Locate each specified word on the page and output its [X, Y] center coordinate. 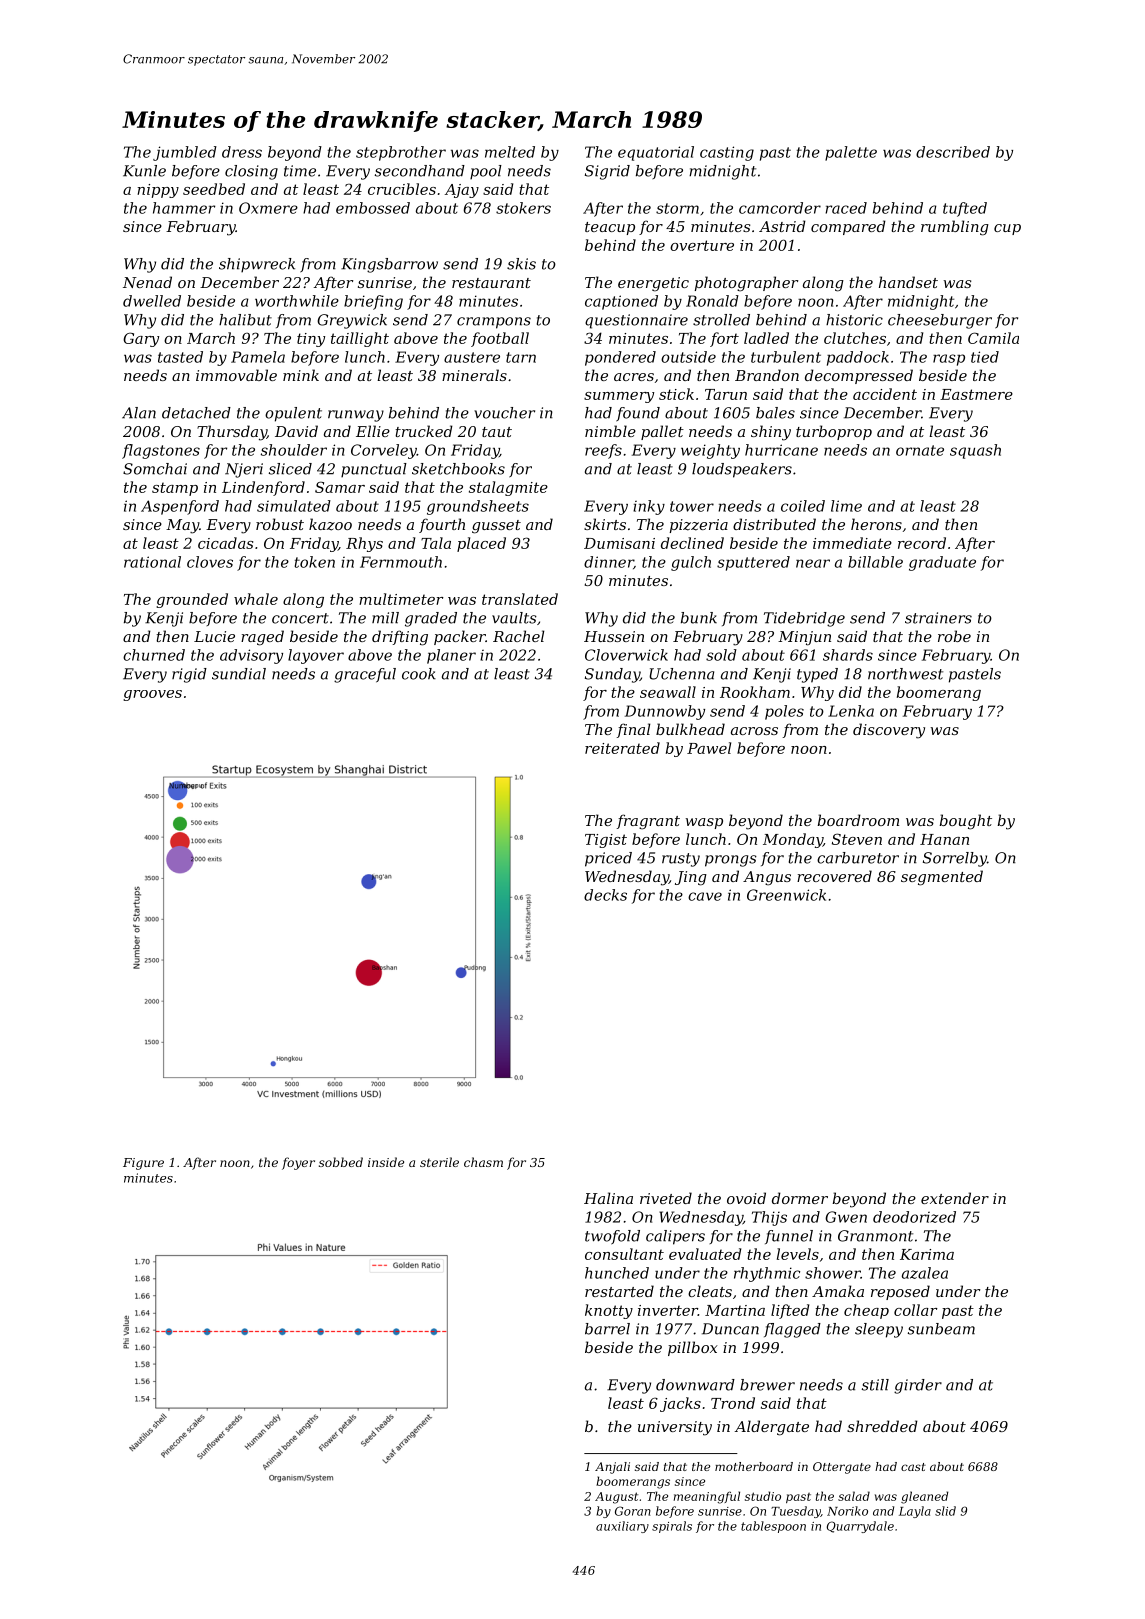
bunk [699, 618]
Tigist [606, 841]
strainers [938, 618]
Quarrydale [860, 1527]
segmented [942, 878]
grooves [152, 695]
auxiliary [622, 1527]
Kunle [144, 171]
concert [300, 618]
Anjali [612, 1468]
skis [521, 264]
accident [885, 394]
